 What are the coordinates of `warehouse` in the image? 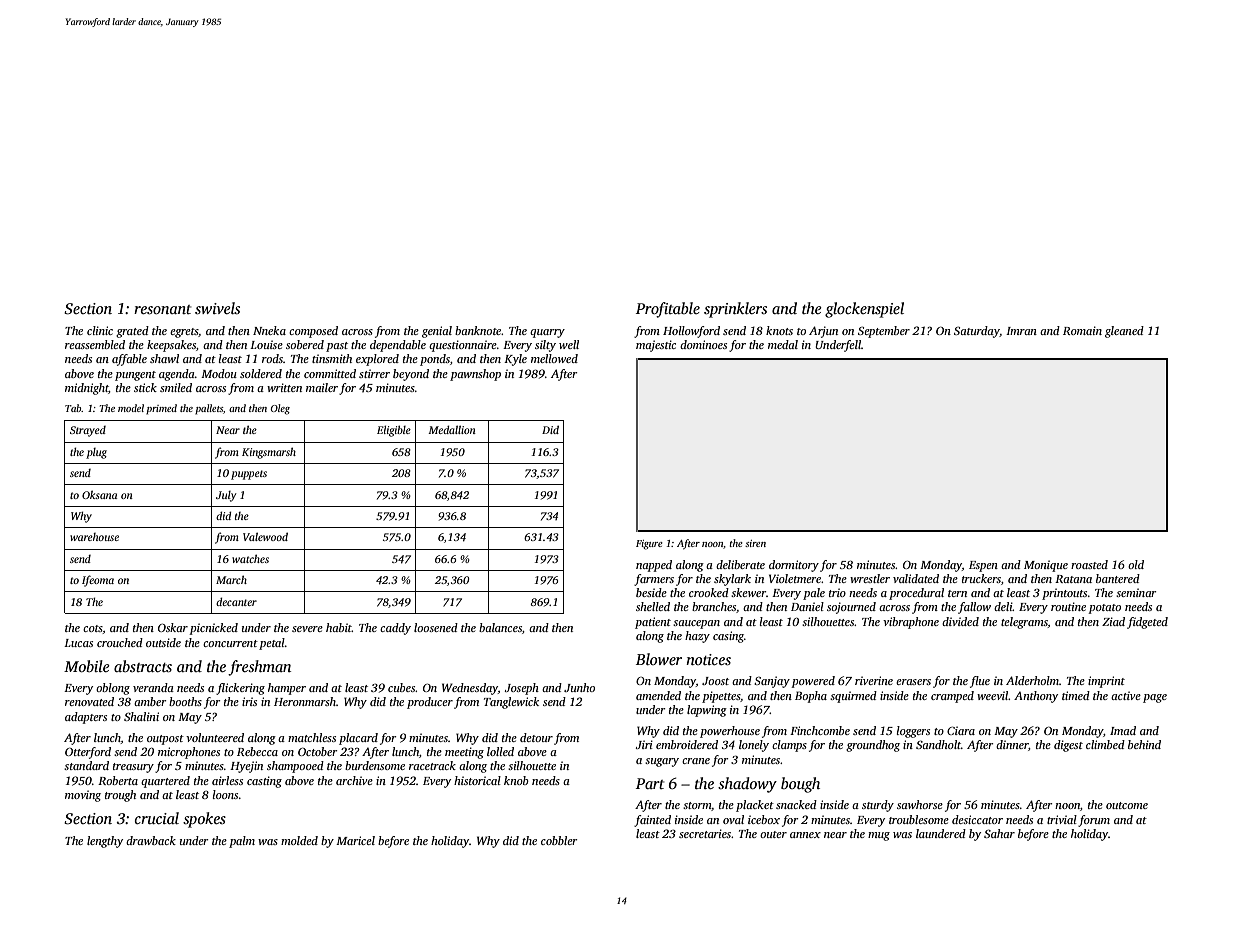 It's located at (94, 537).
